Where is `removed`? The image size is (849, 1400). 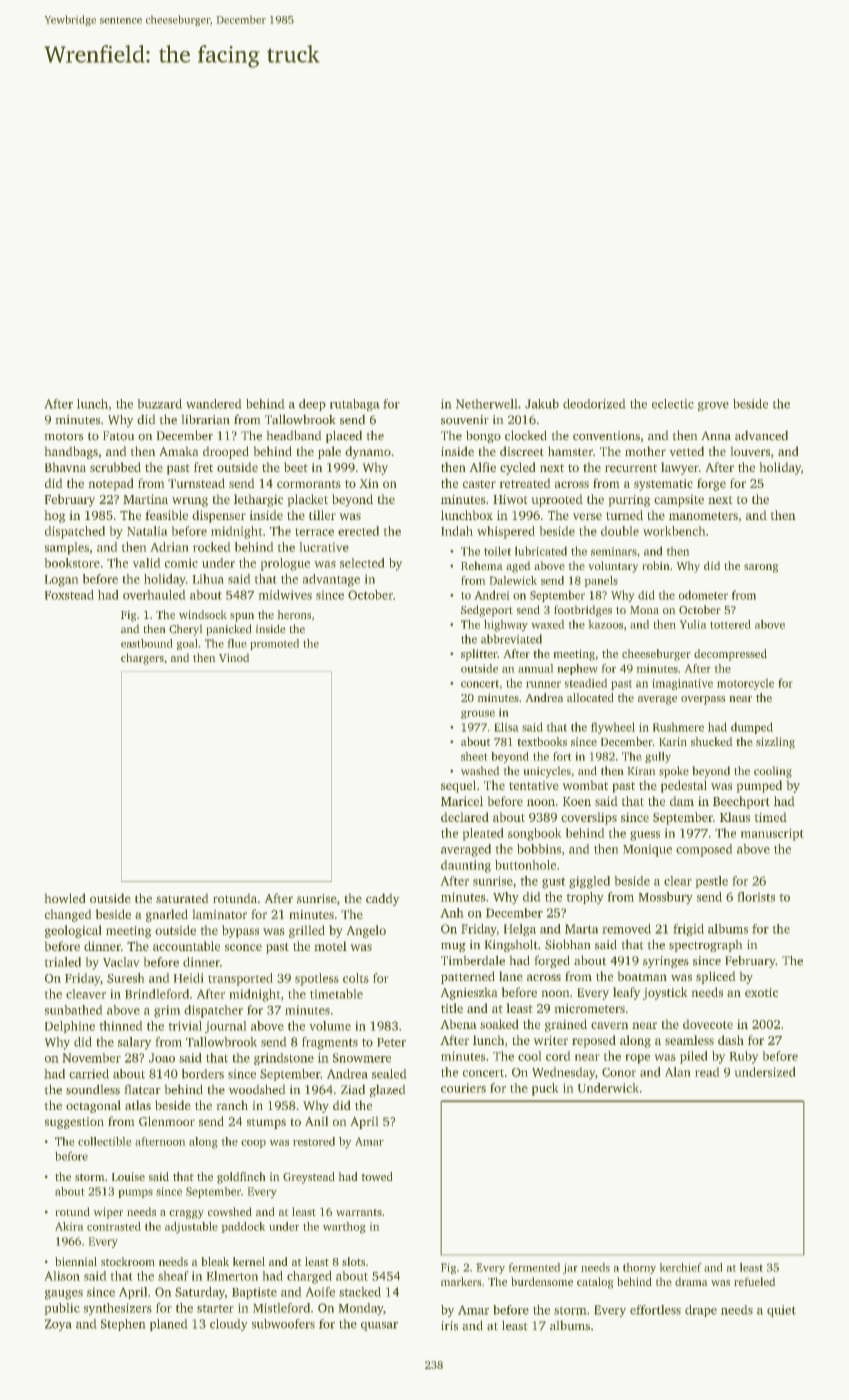 removed is located at coordinates (626, 929).
